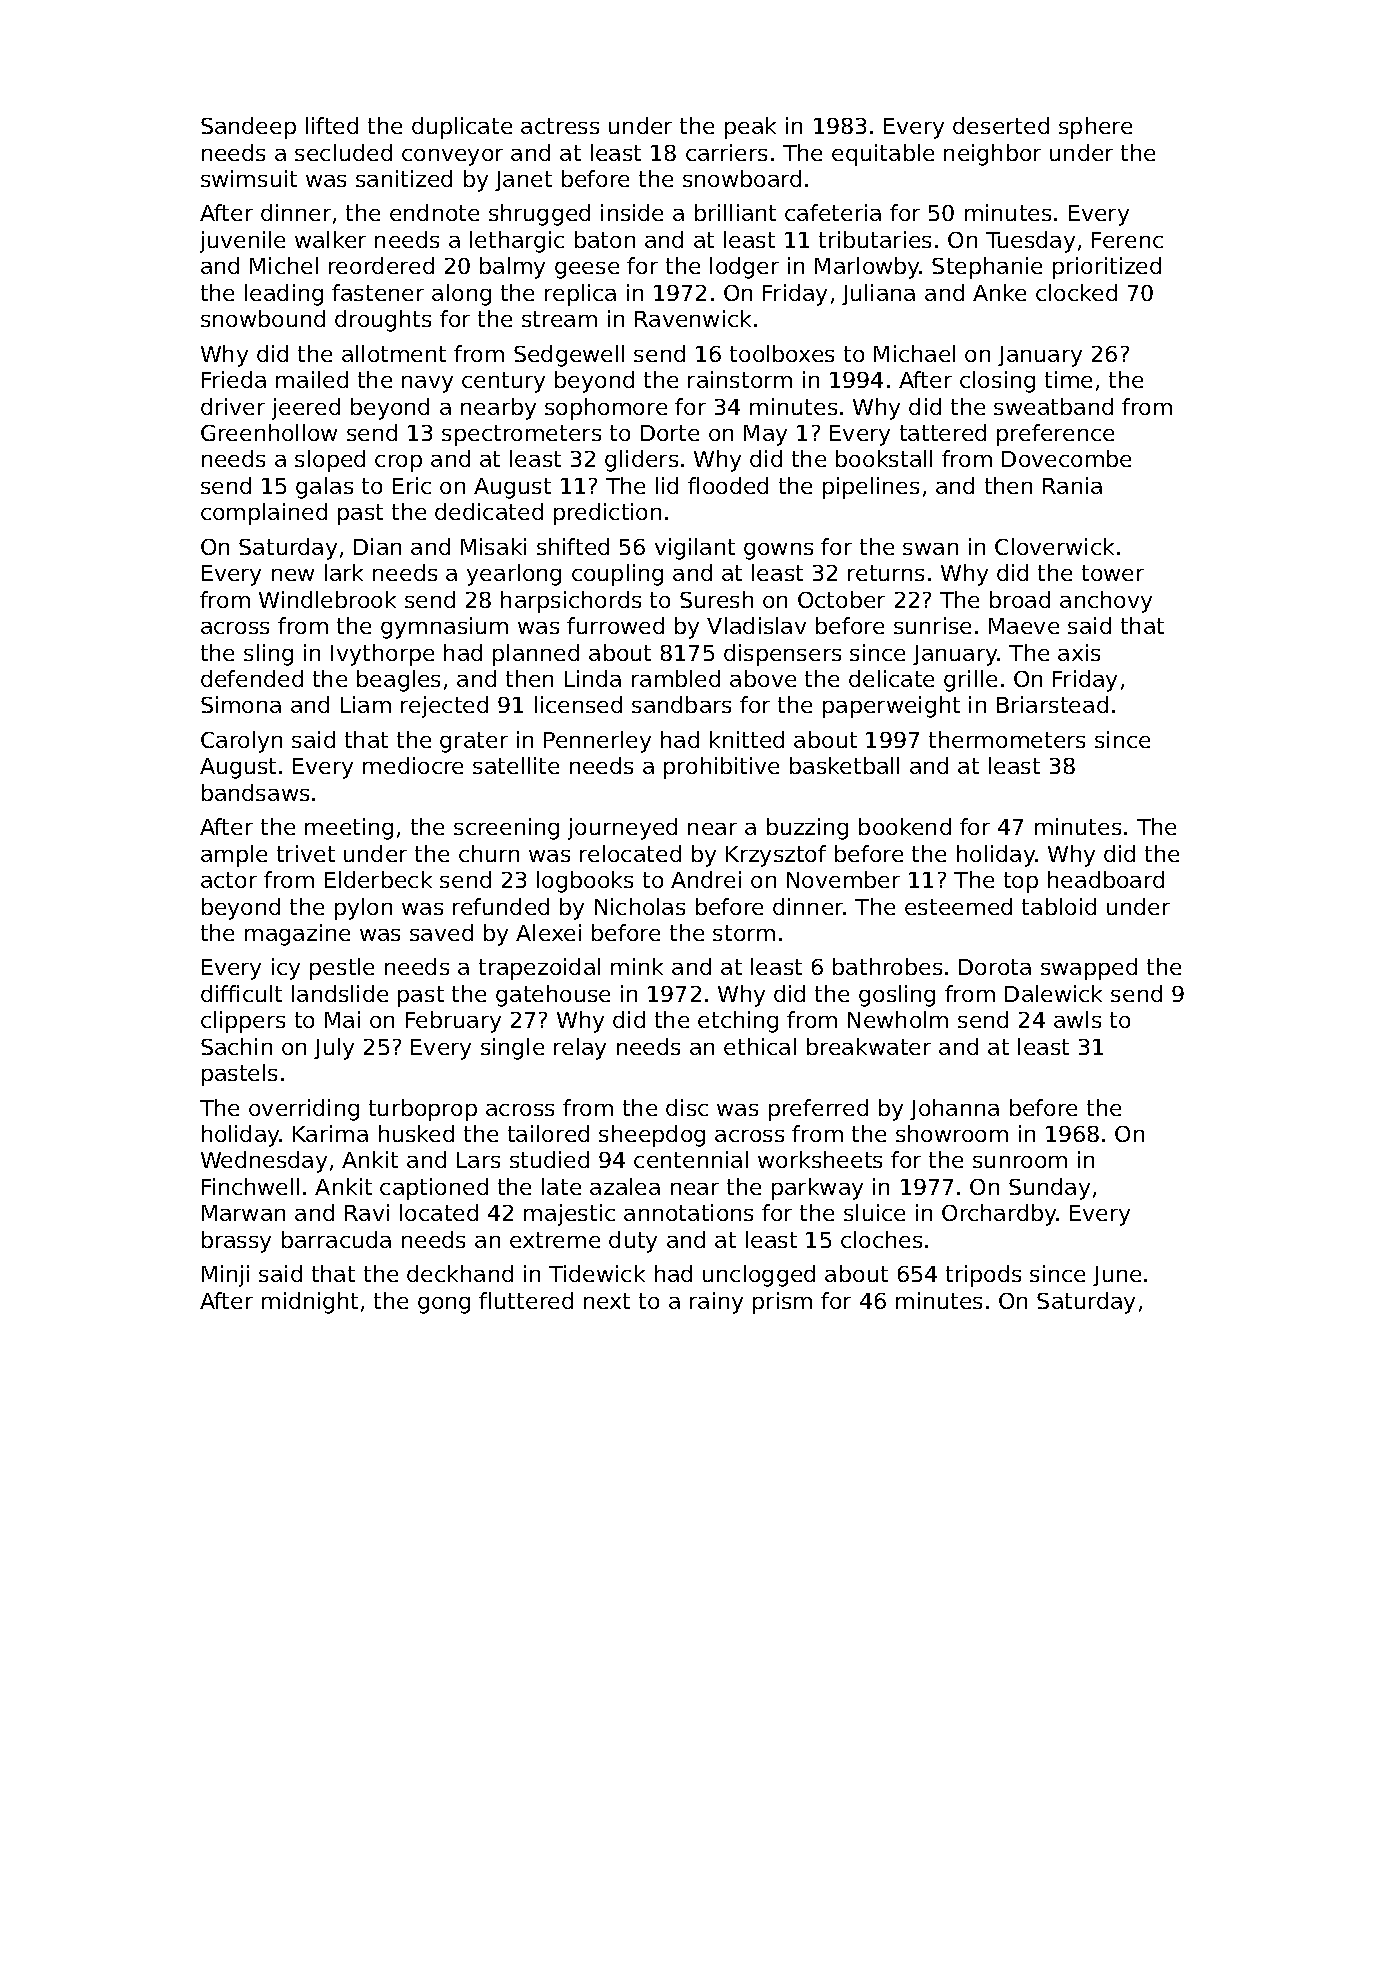 The height and width of the screenshot is (1969, 1386). Describe the element at coordinates (330, 239) in the screenshot. I see `walker` at that location.
